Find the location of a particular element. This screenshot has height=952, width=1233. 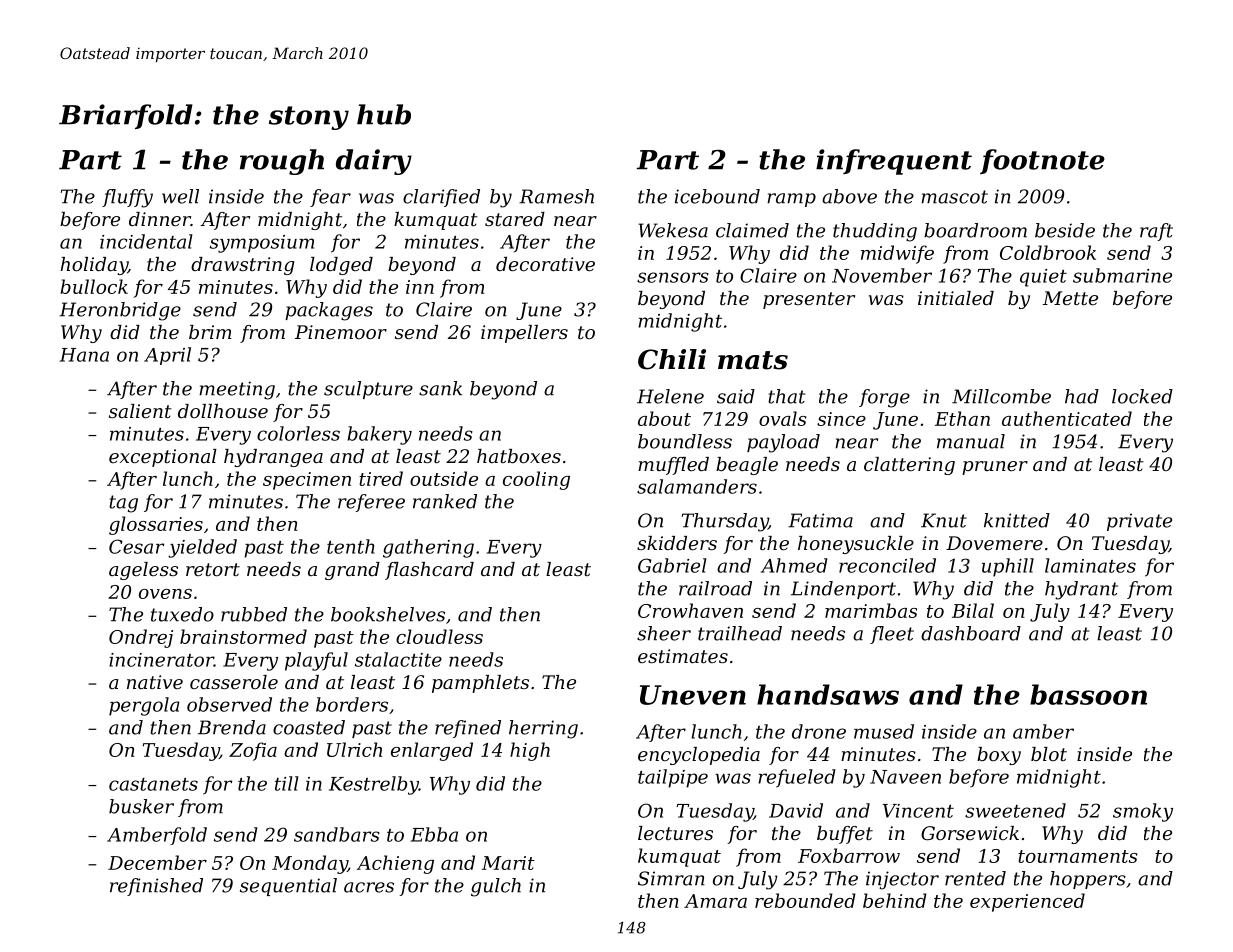

forge is located at coordinates (884, 398).
